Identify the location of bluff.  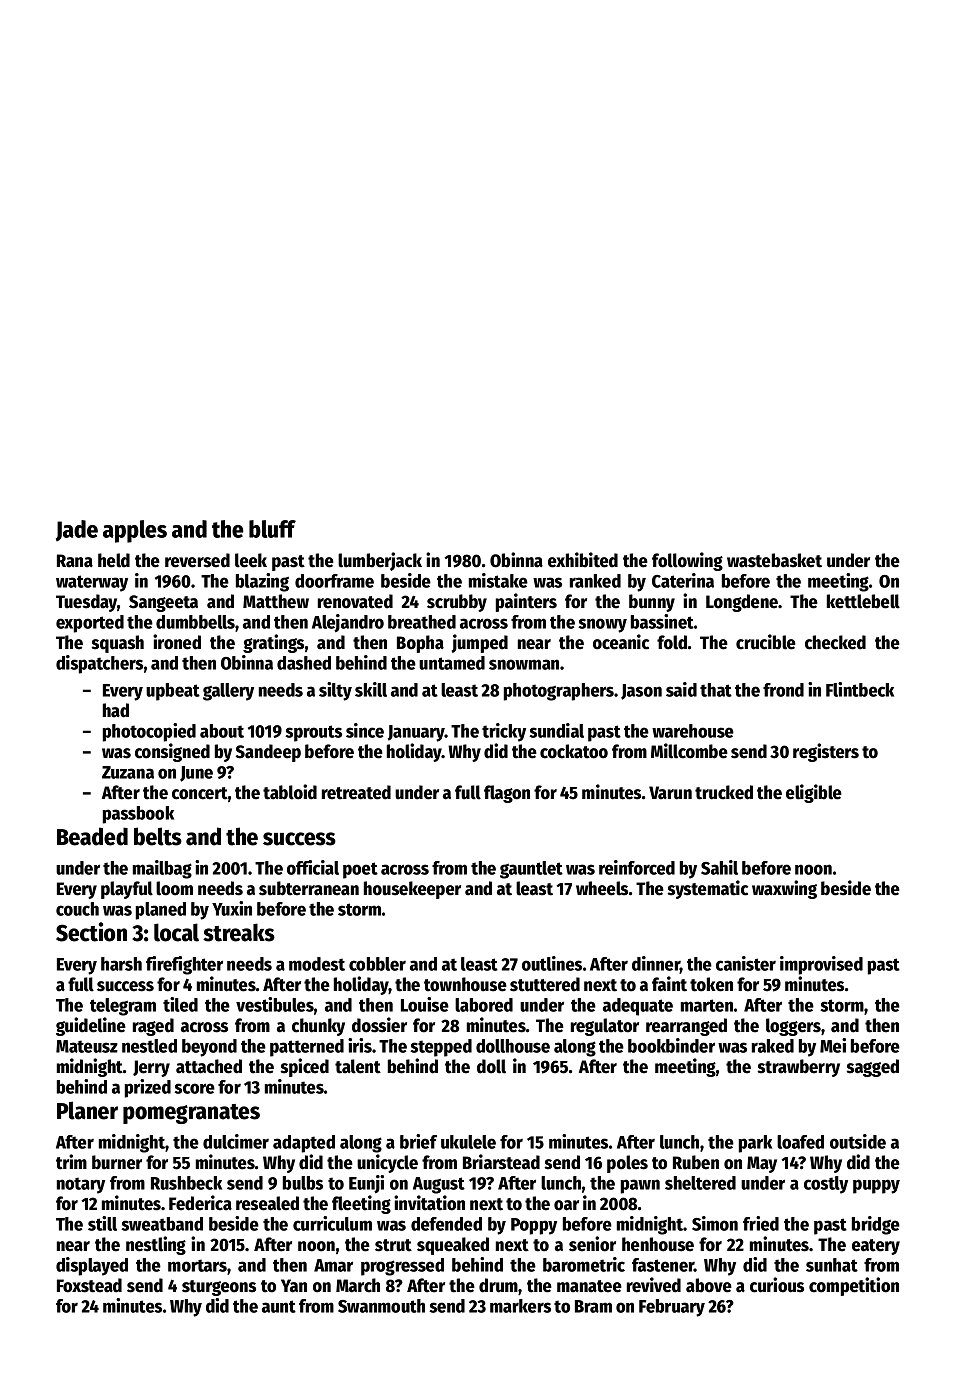
(272, 529).
